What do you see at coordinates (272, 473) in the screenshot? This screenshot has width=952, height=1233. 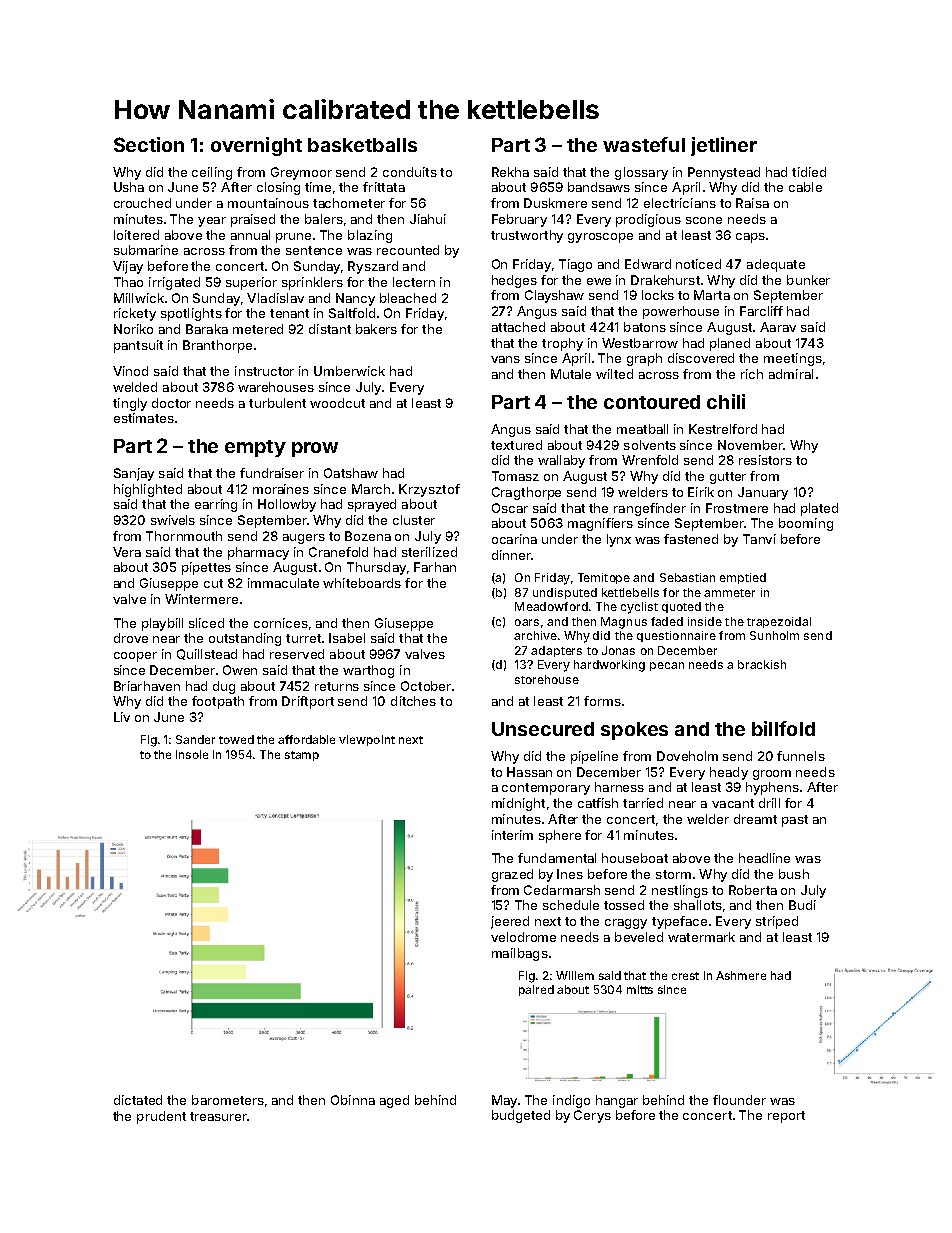 I see `fundraiser` at bounding box center [272, 473].
